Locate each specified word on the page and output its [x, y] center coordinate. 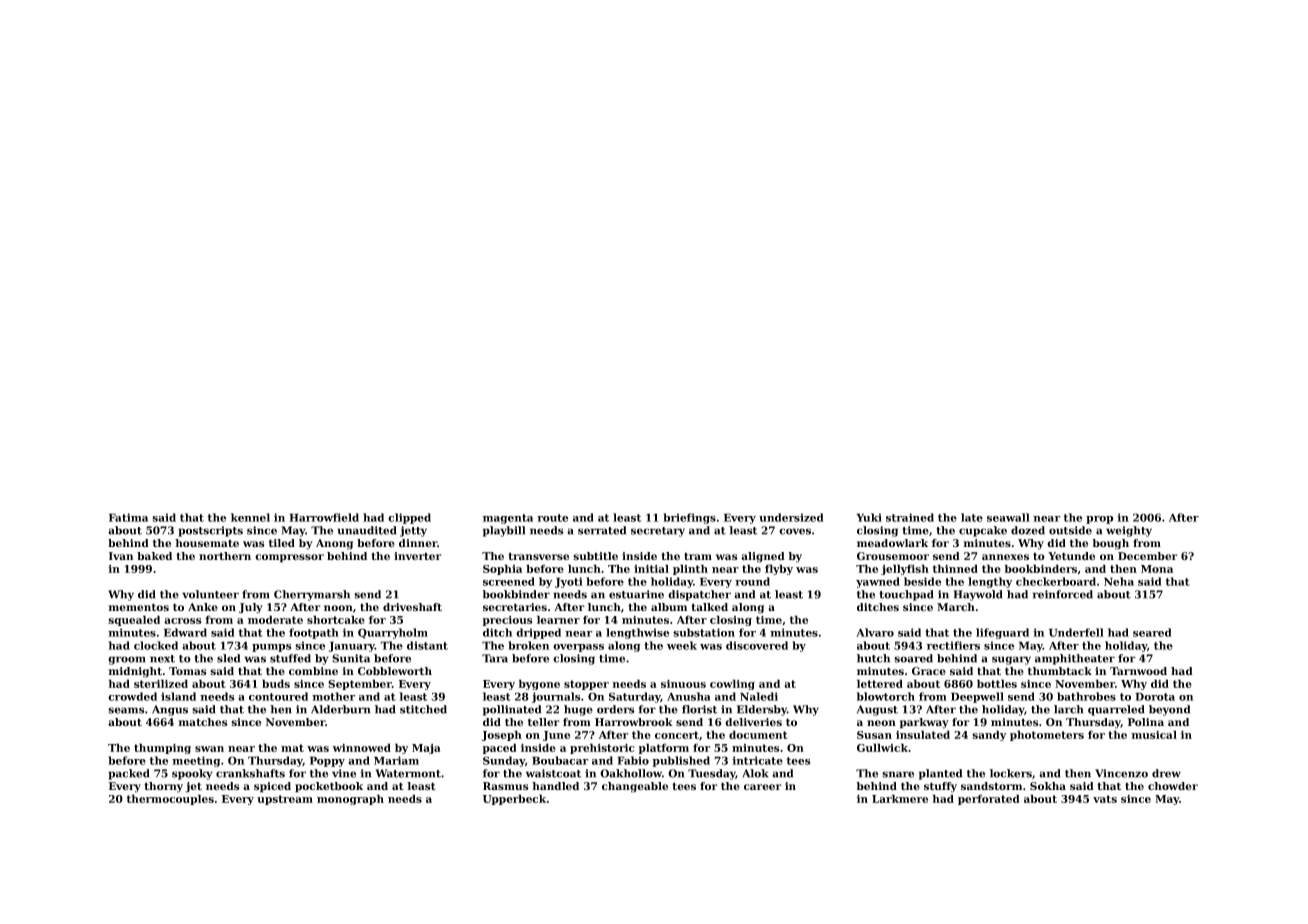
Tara [495, 658]
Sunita [351, 658]
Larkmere [900, 798]
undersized [791, 517]
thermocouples [170, 799]
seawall [1008, 517]
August [877, 710]
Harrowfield [324, 517]
